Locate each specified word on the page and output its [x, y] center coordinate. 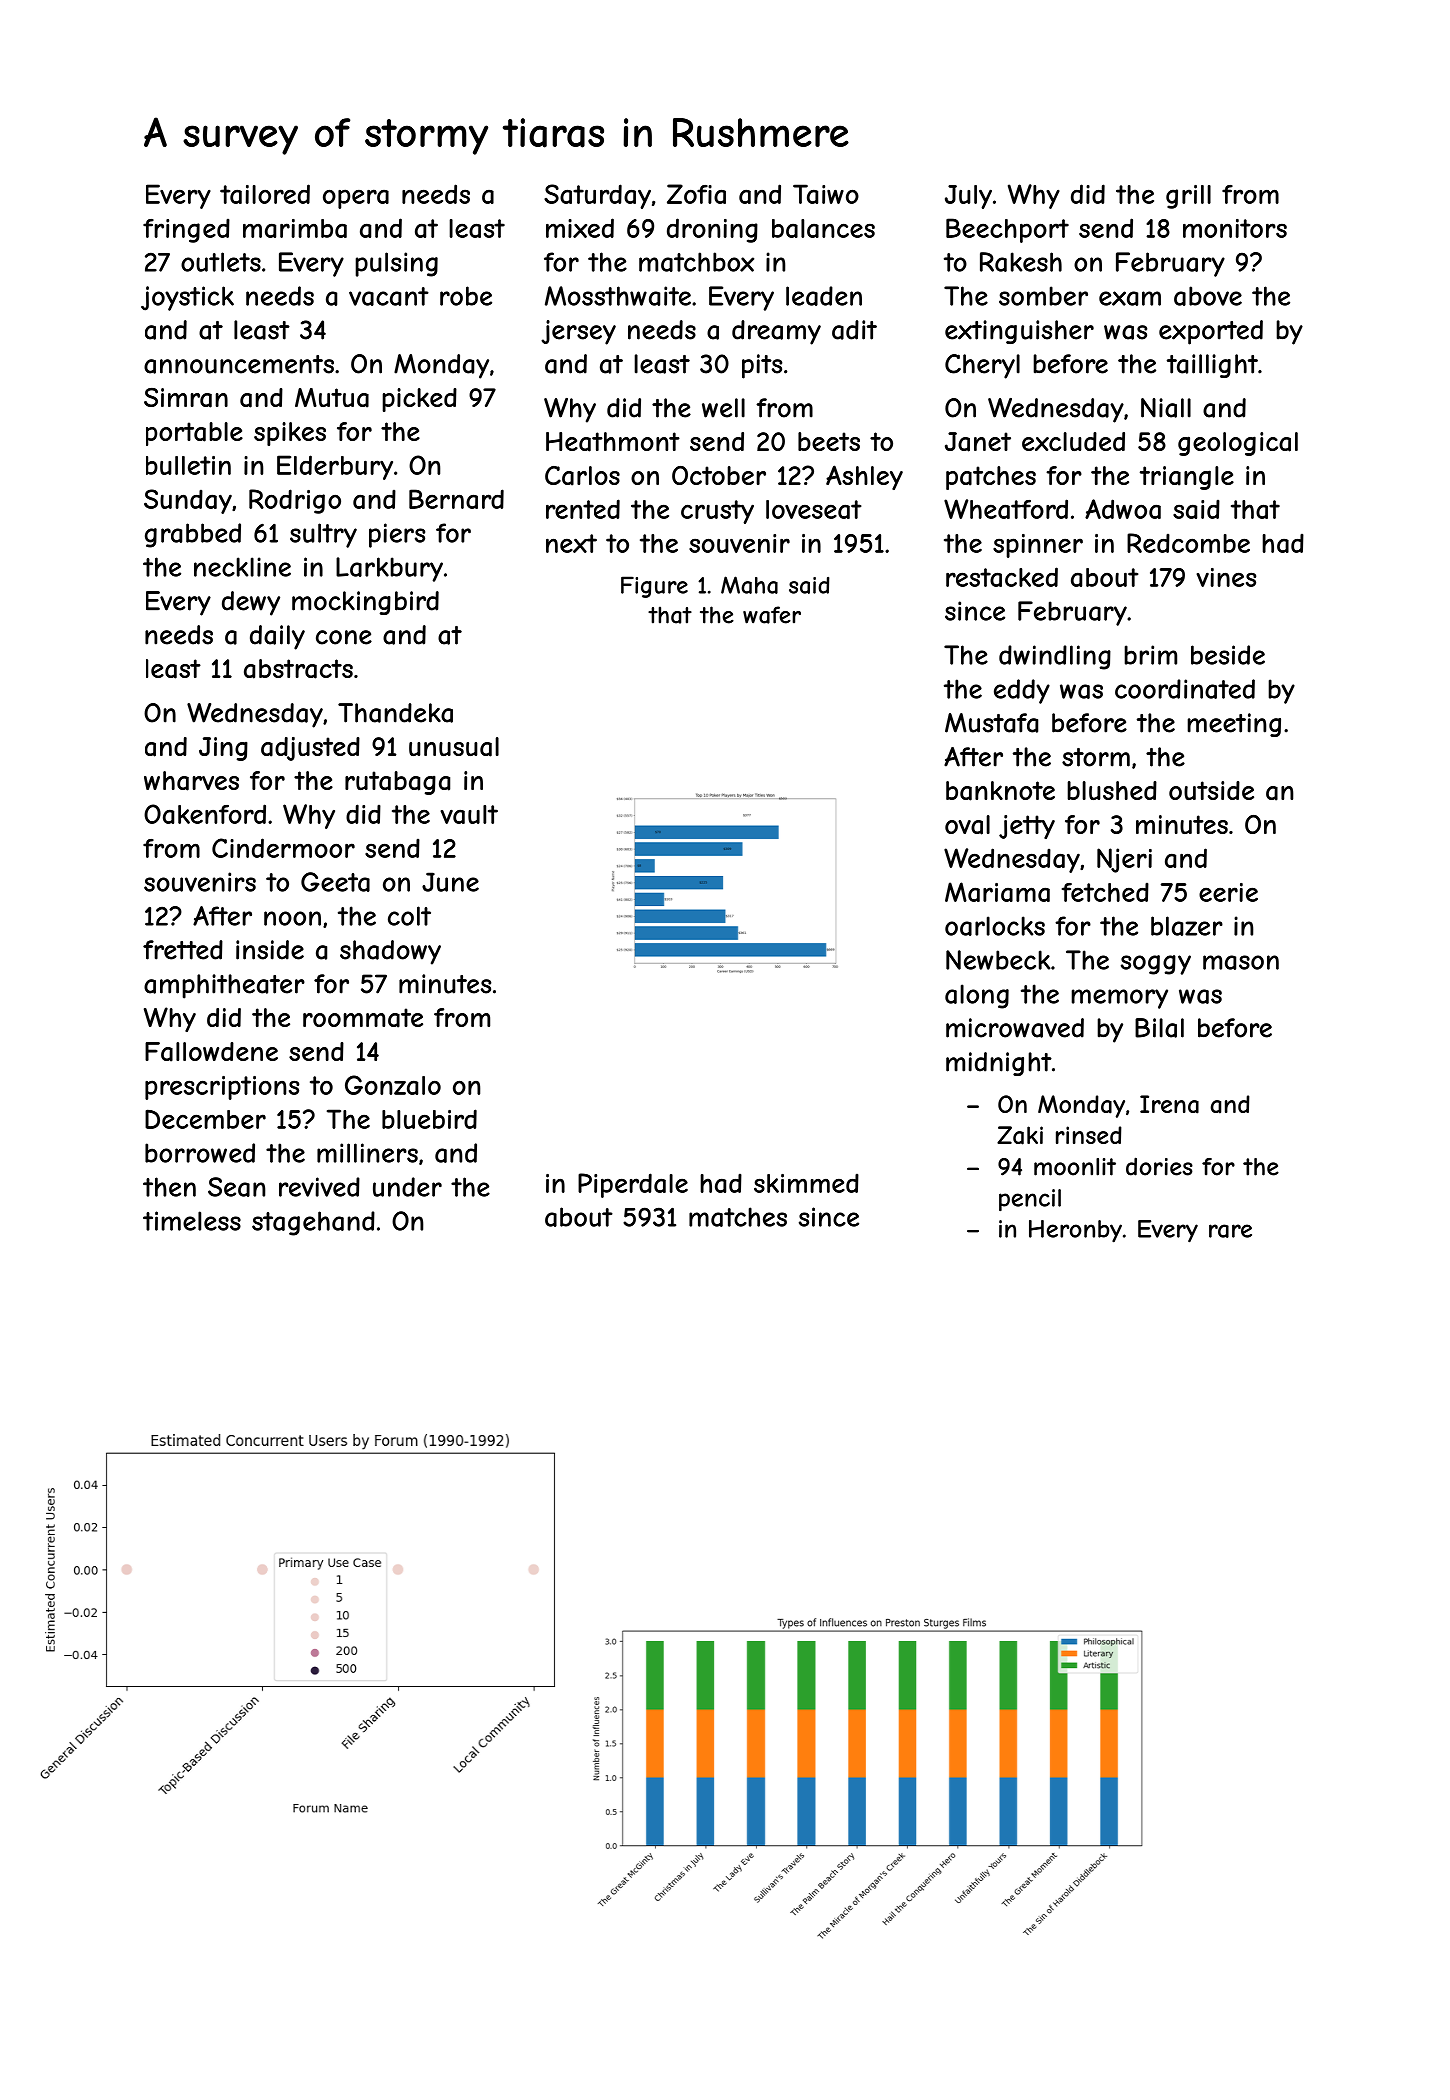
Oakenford [205, 814]
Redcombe [1188, 543]
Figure [654, 587]
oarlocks [995, 926]
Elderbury [335, 467]
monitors [1235, 228]
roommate [363, 1018]
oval [967, 825]
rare [1230, 1231]
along [977, 996]
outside [1211, 790]
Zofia [696, 194]
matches [738, 1217]
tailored [265, 194]
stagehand [313, 1223]
